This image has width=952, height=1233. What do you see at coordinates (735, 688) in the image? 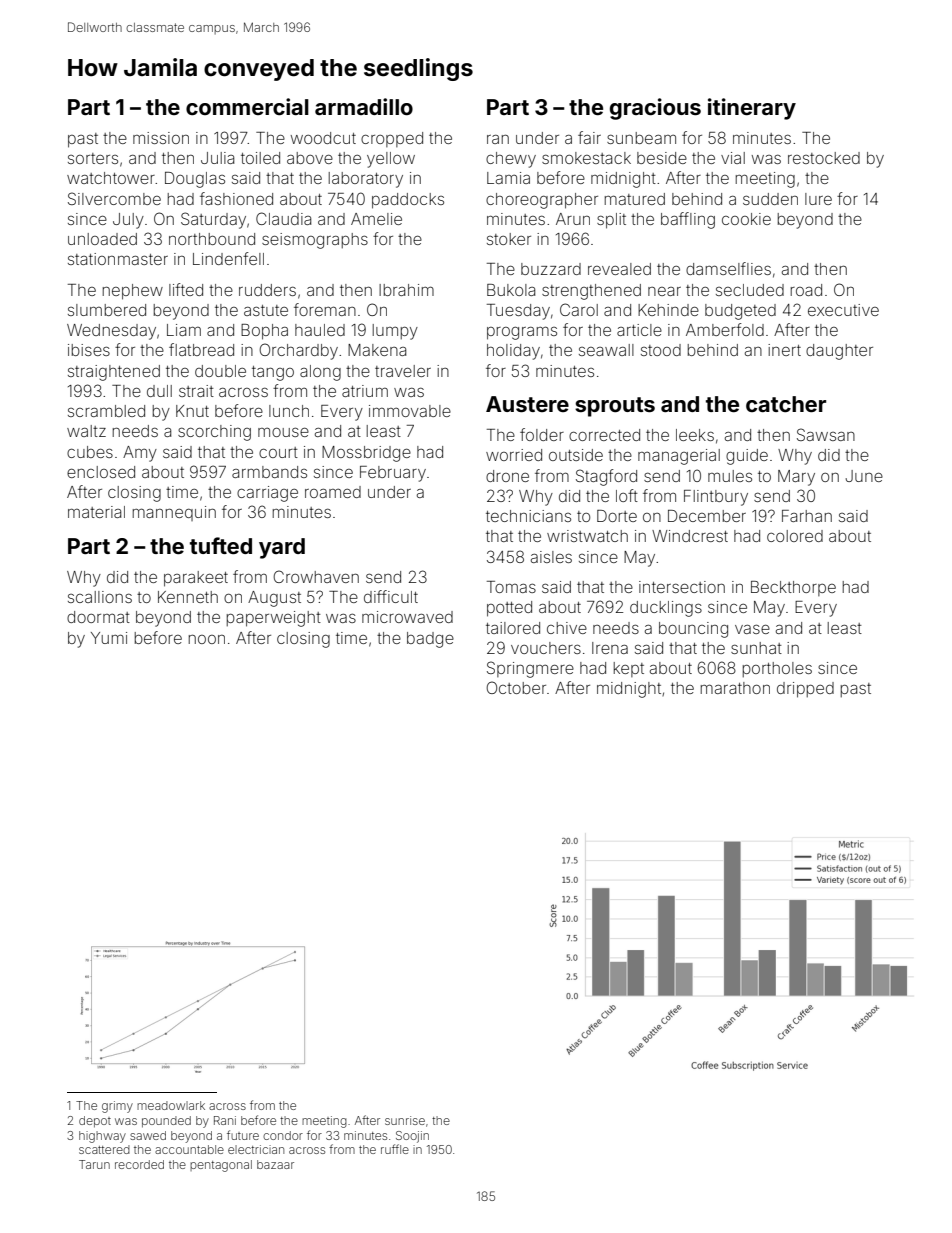
I see `marathon` at bounding box center [735, 688].
